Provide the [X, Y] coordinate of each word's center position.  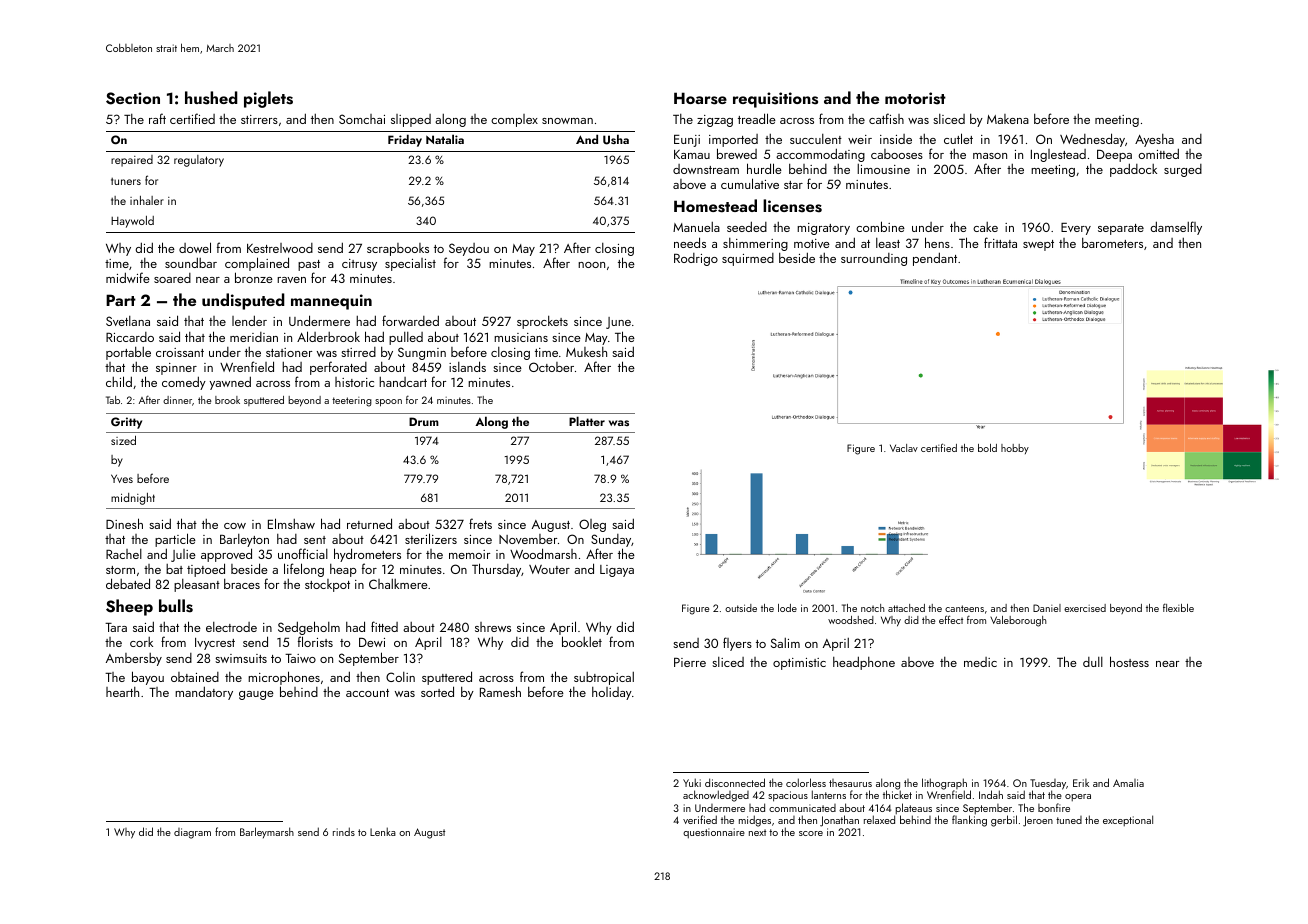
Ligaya [617, 571]
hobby [1015, 449]
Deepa [1114, 156]
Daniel [1047, 608]
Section [133, 98]
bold [987, 448]
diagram [192, 833]
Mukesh [586, 352]
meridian [254, 337]
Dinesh [124, 523]
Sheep [129, 607]
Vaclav [904, 448]
